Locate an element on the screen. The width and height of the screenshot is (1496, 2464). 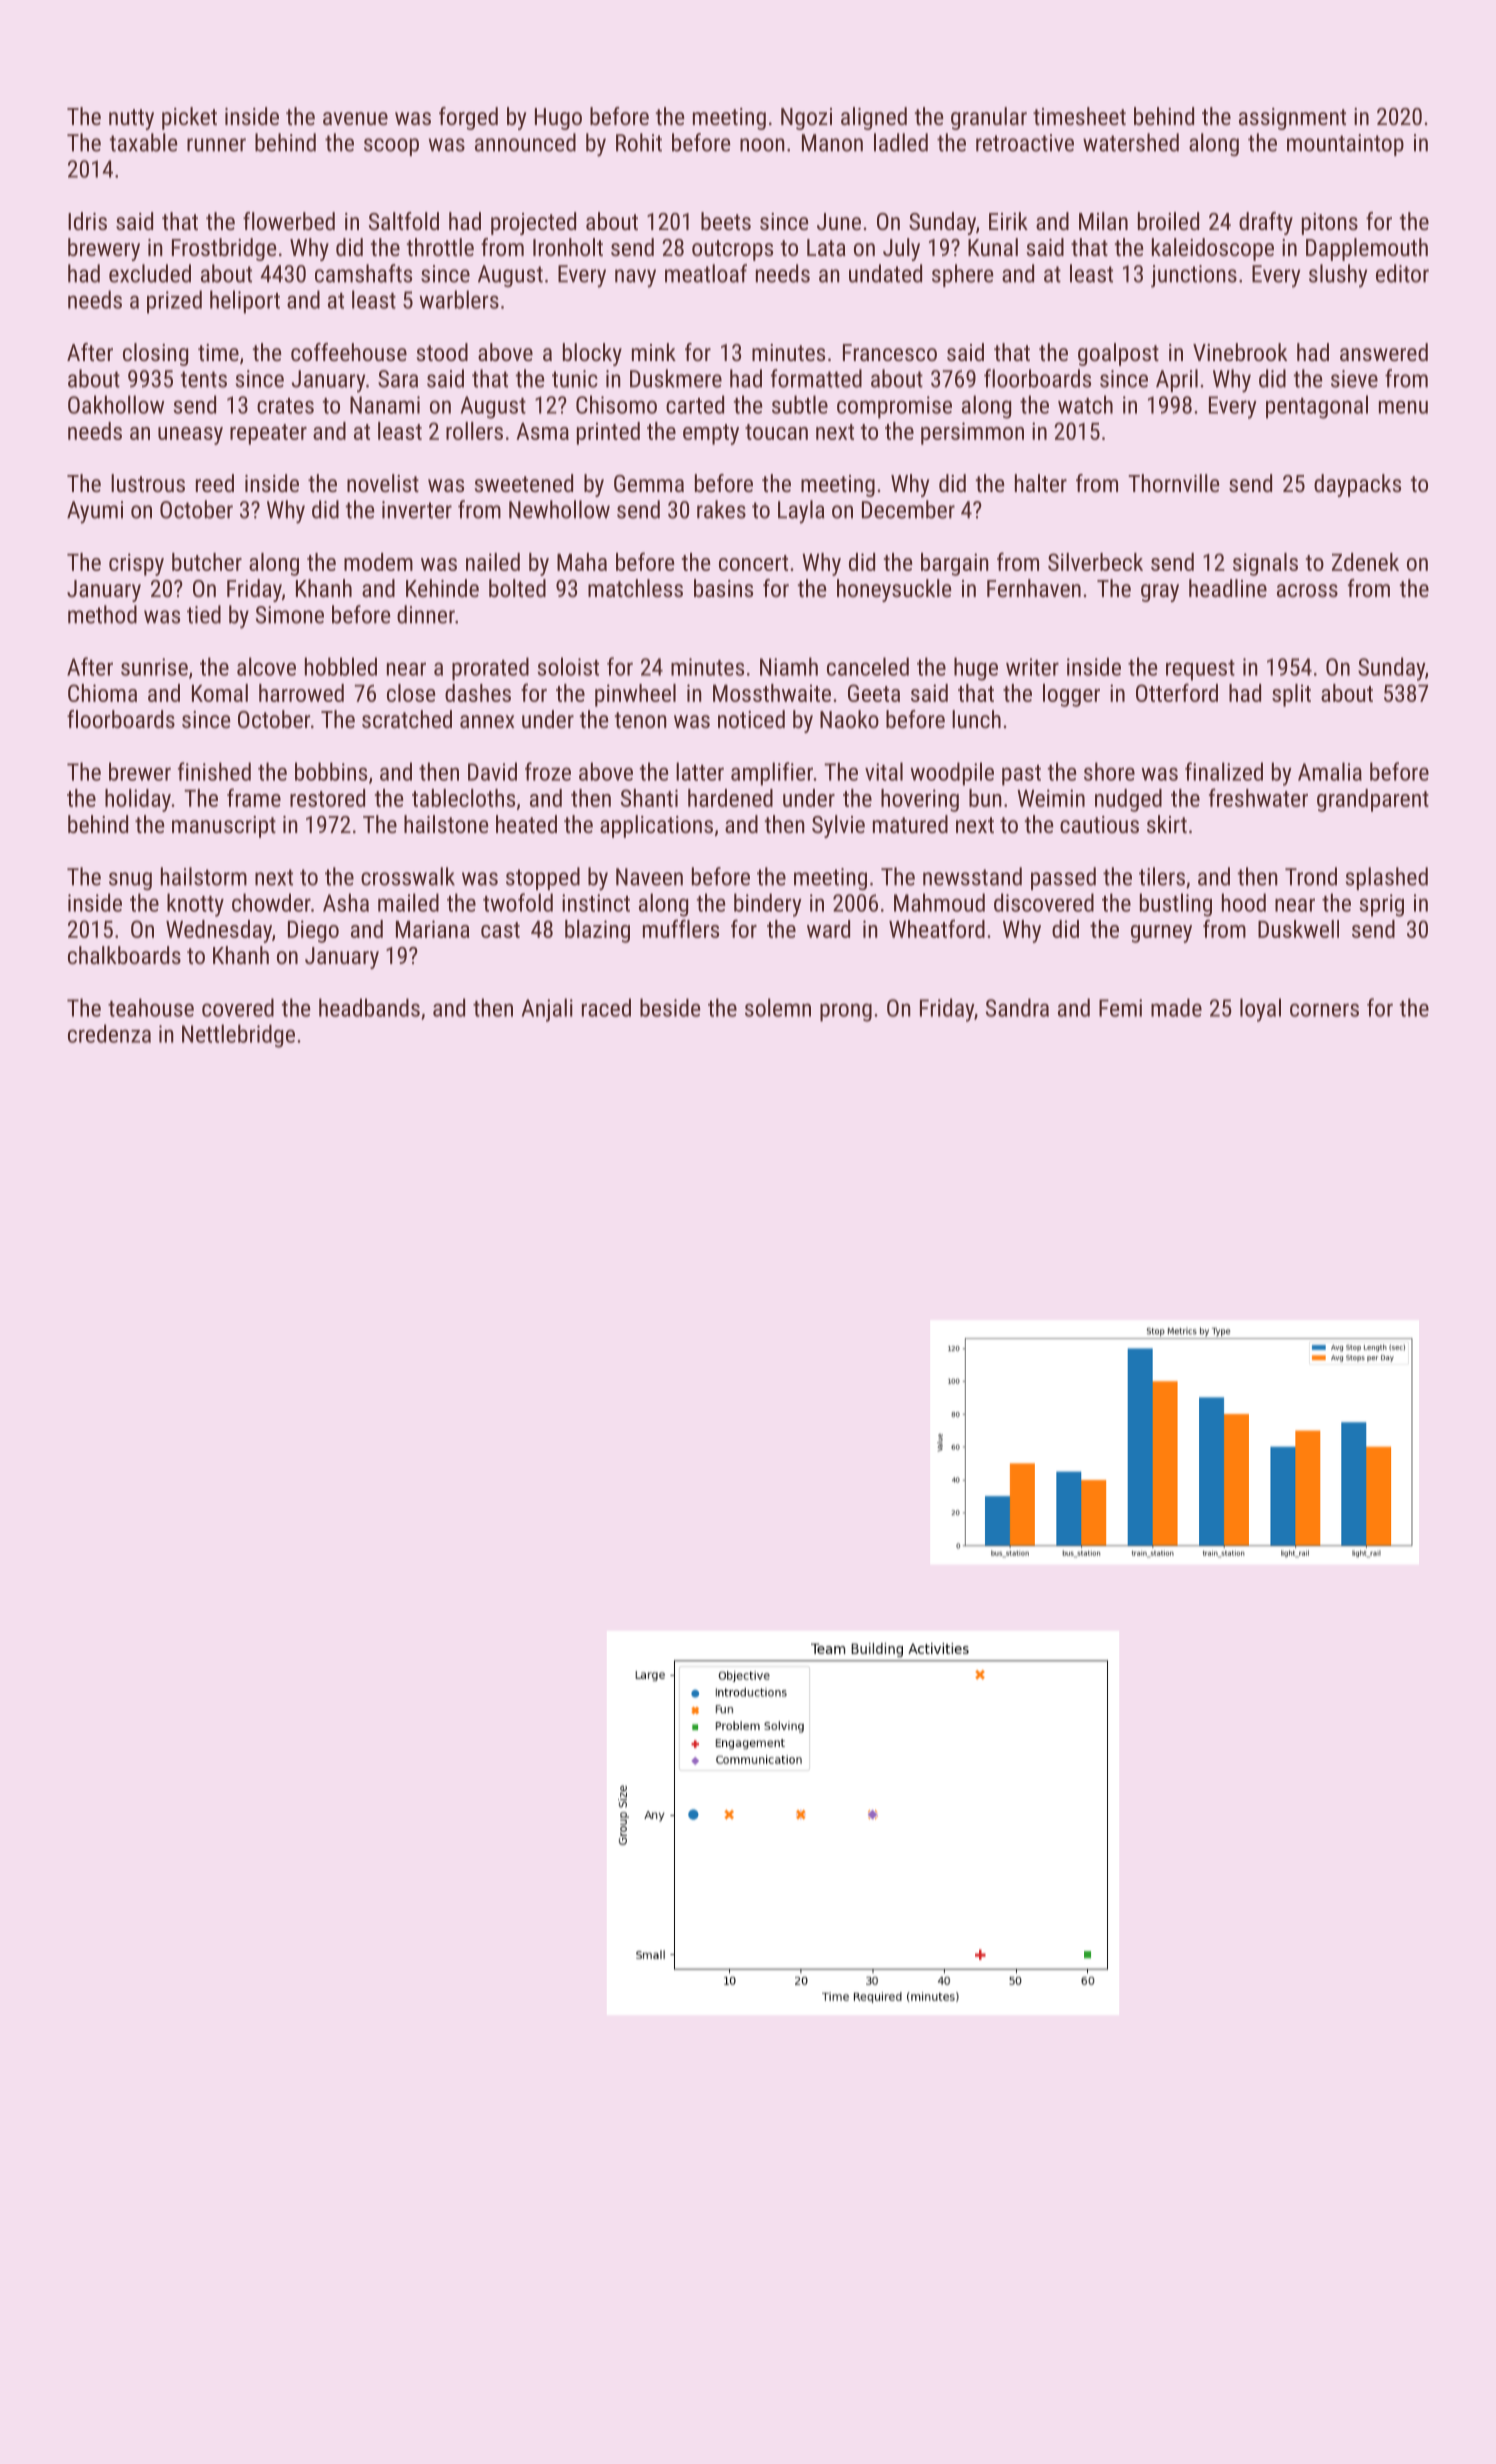
Geeta is located at coordinates (874, 693).
